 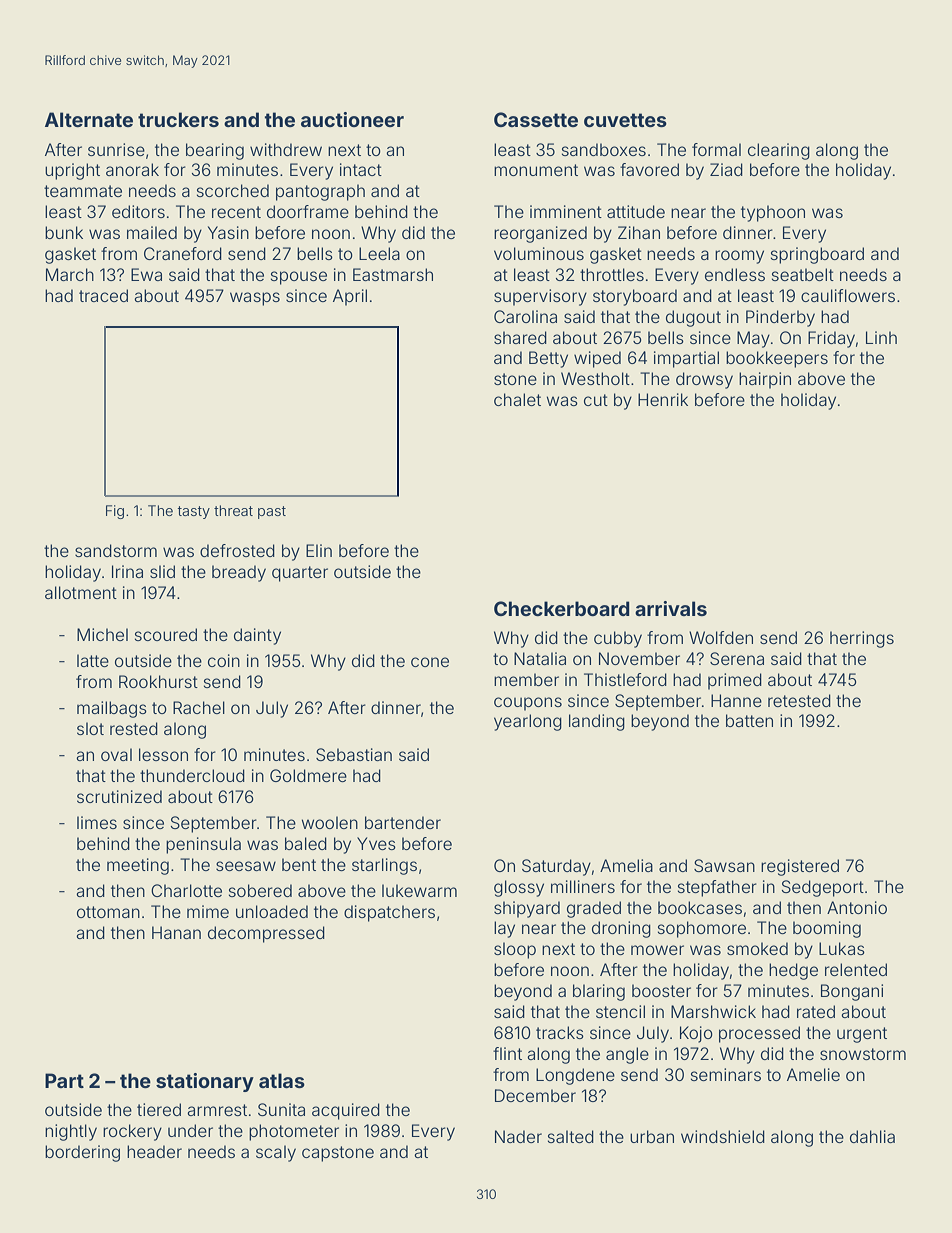 I want to click on seminars, so click(x=726, y=1074).
